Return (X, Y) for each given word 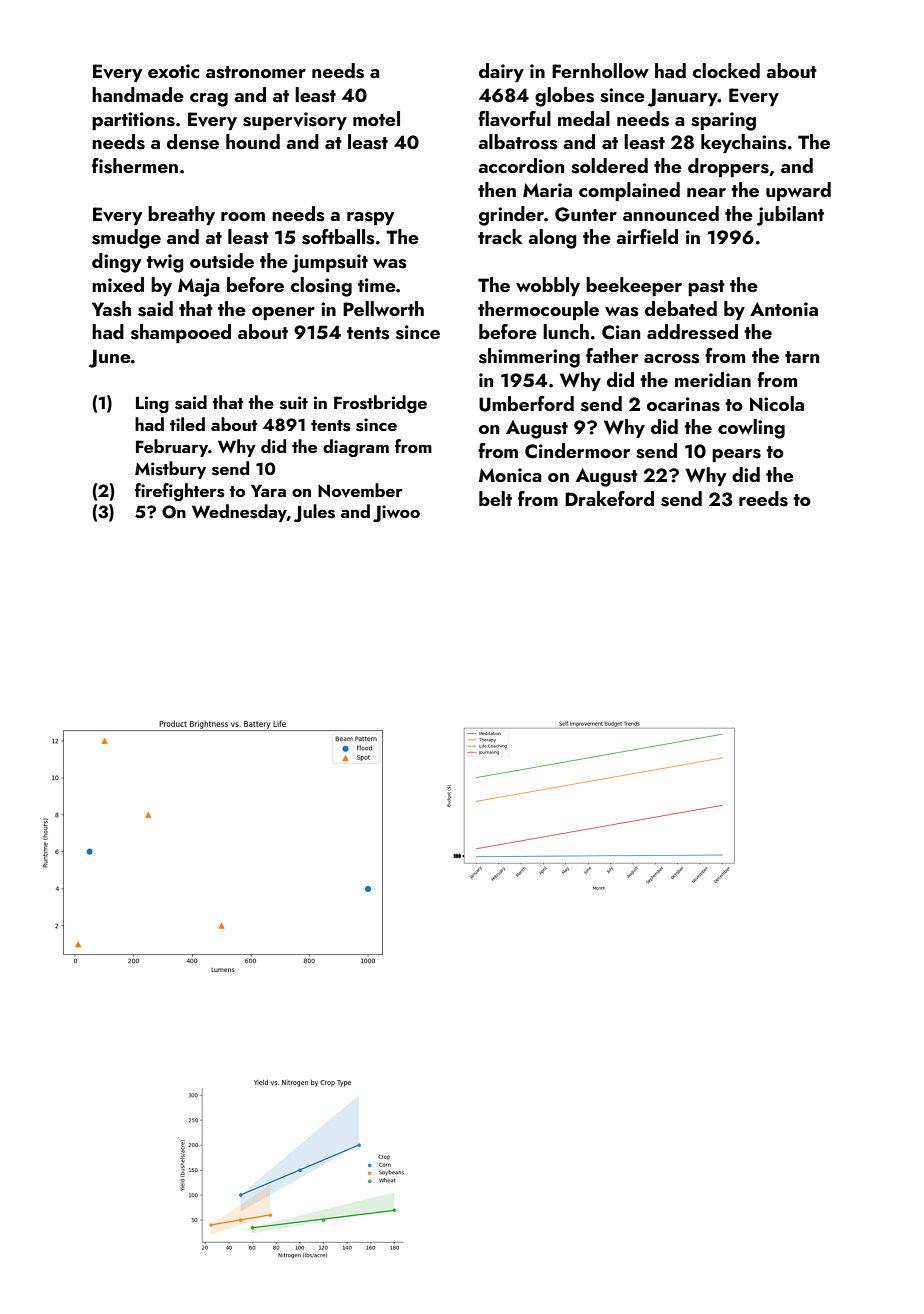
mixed (118, 284)
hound (253, 141)
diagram (356, 448)
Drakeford (609, 498)
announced (671, 213)
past (706, 288)
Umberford (526, 404)
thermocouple (538, 310)
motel (376, 118)
